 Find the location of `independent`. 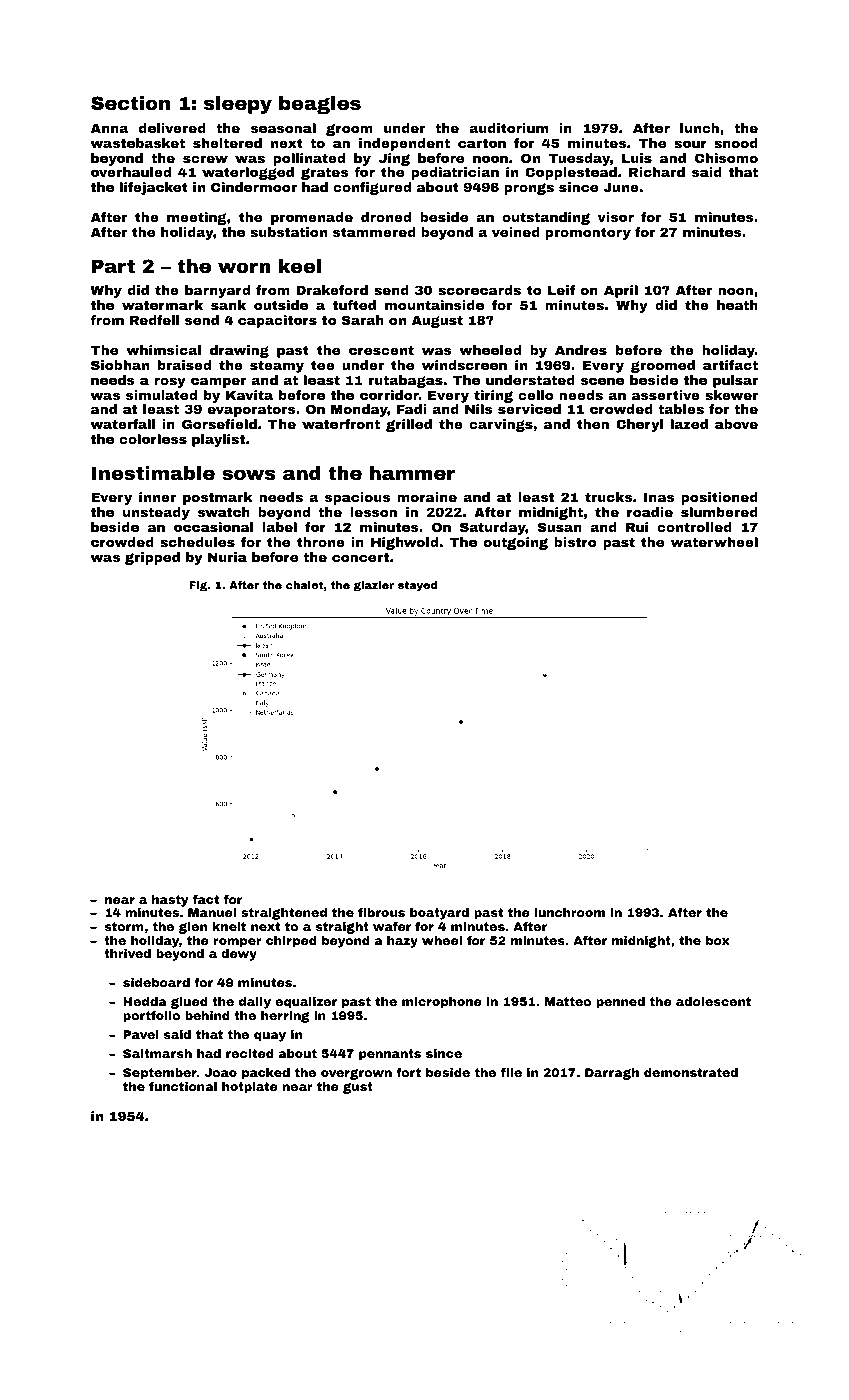

independent is located at coordinates (404, 144).
